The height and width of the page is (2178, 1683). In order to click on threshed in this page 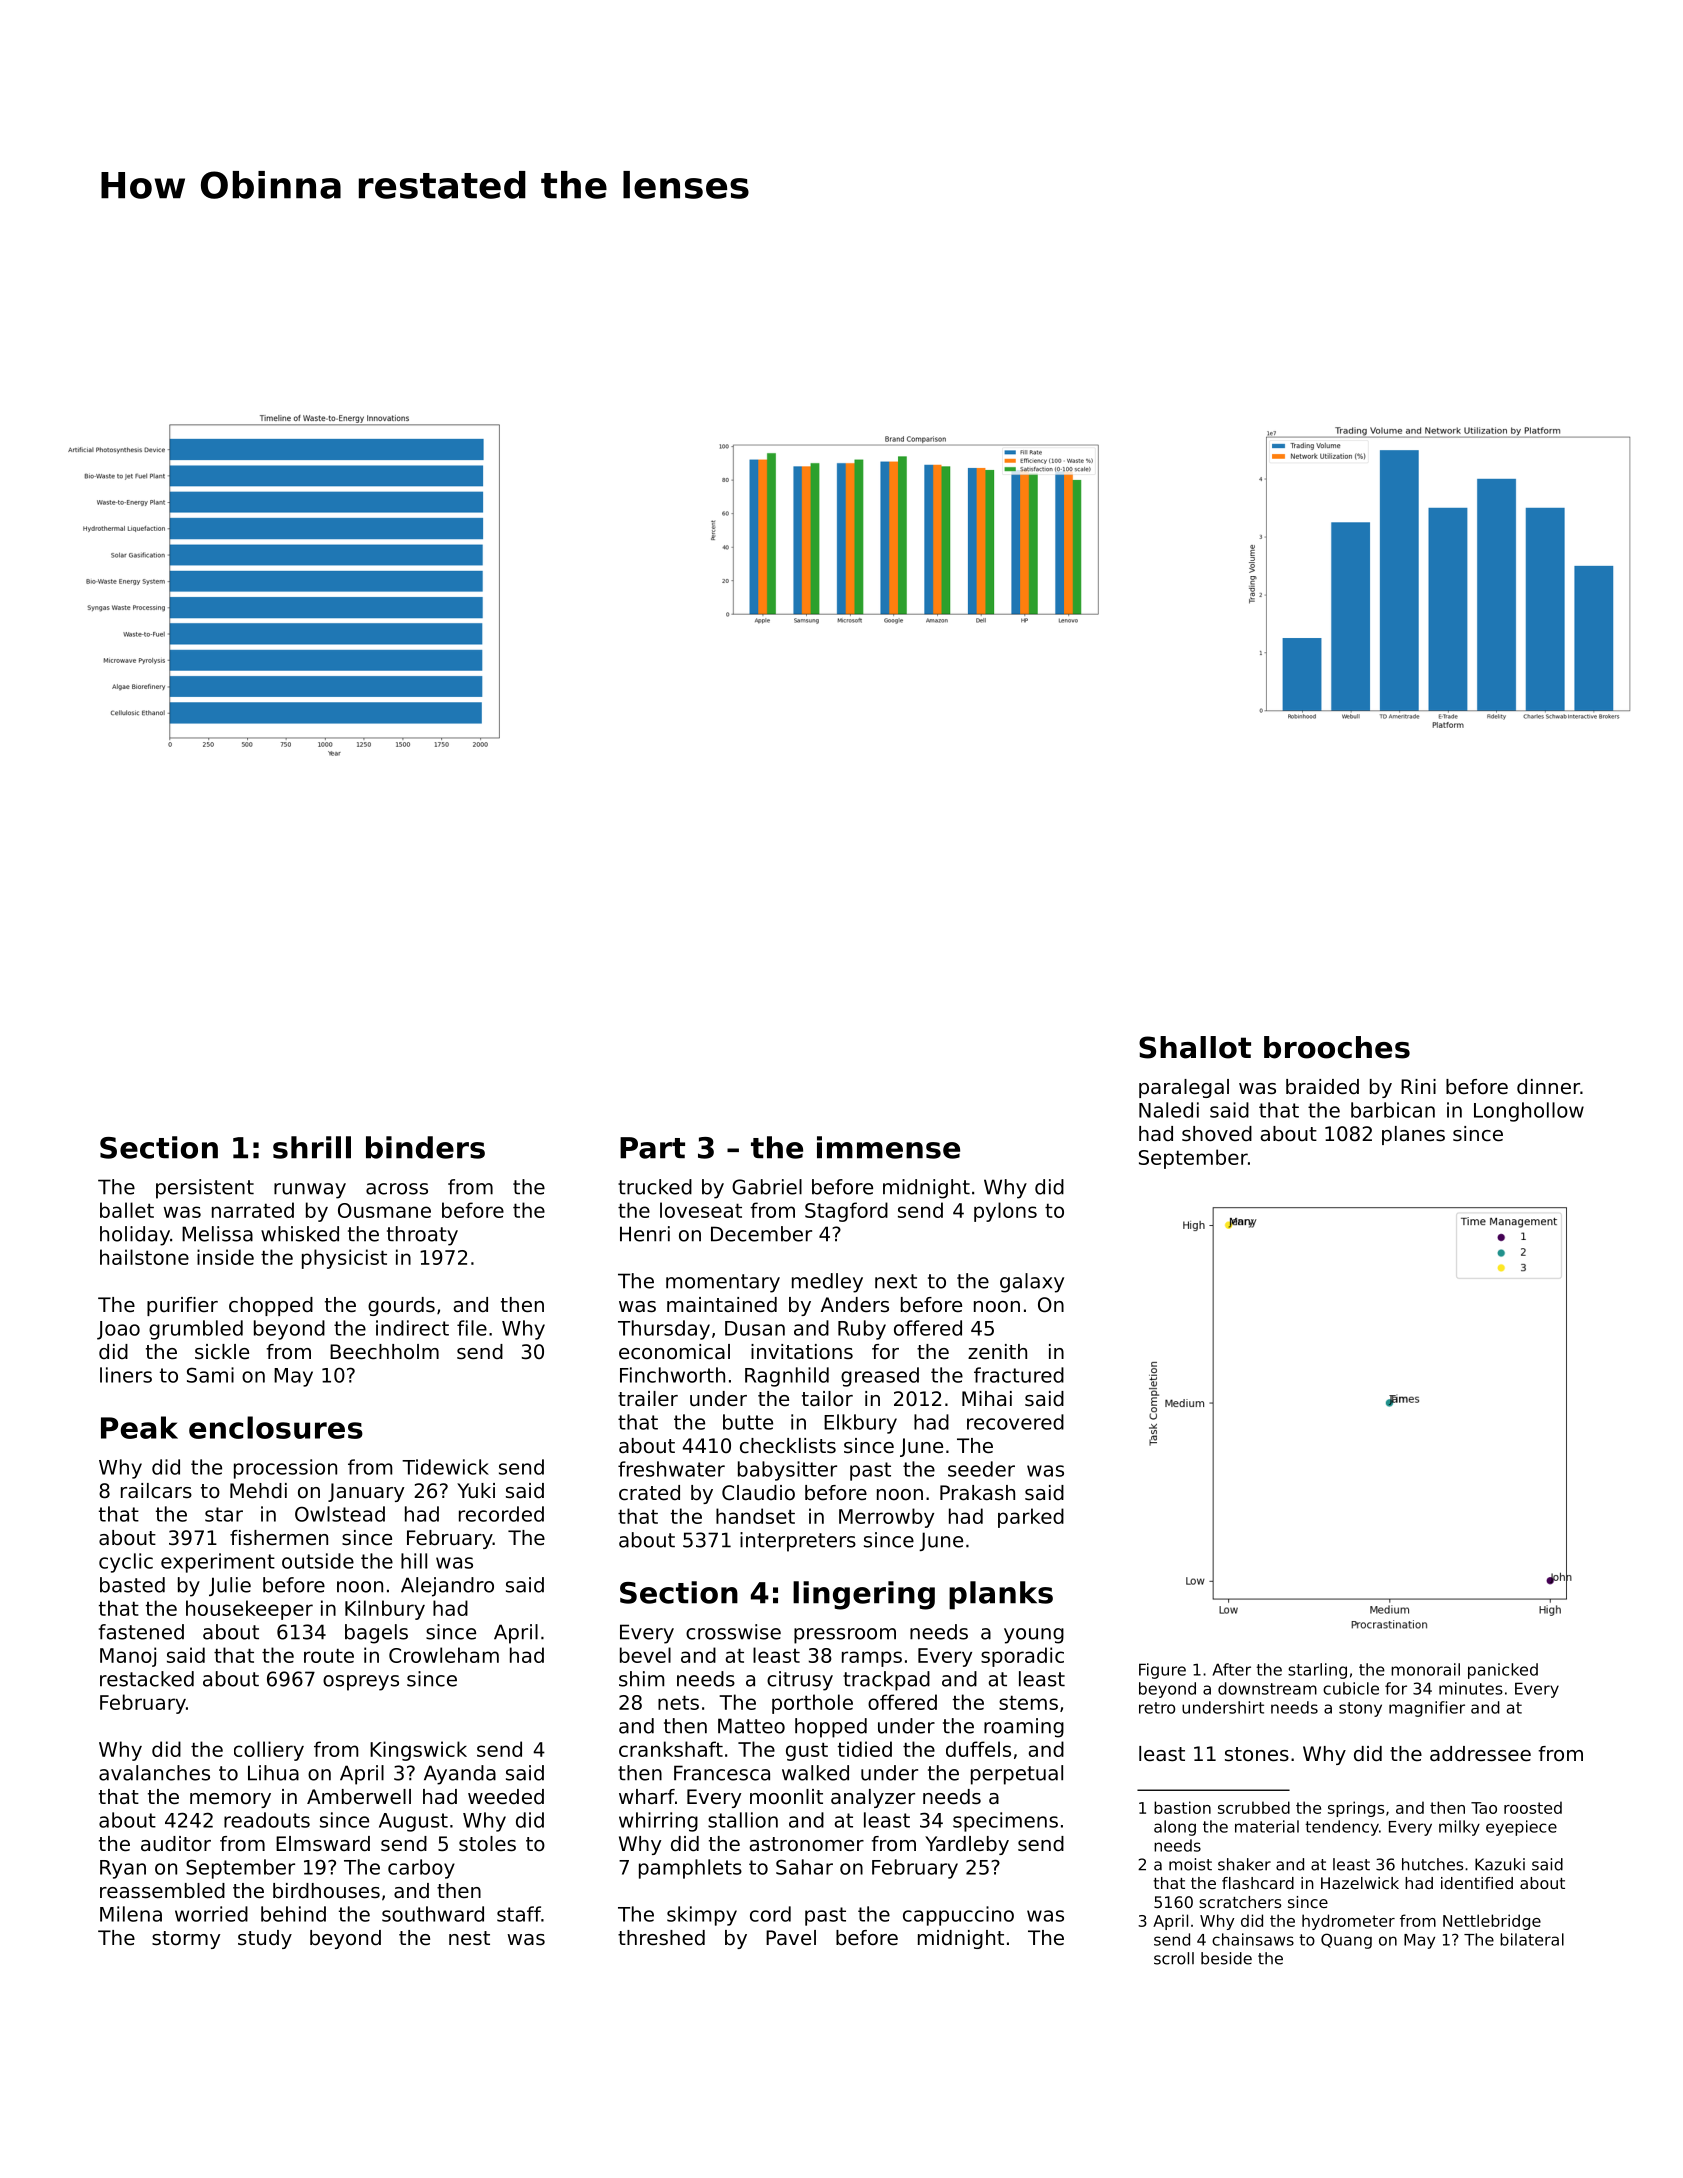, I will do `click(661, 1938)`.
